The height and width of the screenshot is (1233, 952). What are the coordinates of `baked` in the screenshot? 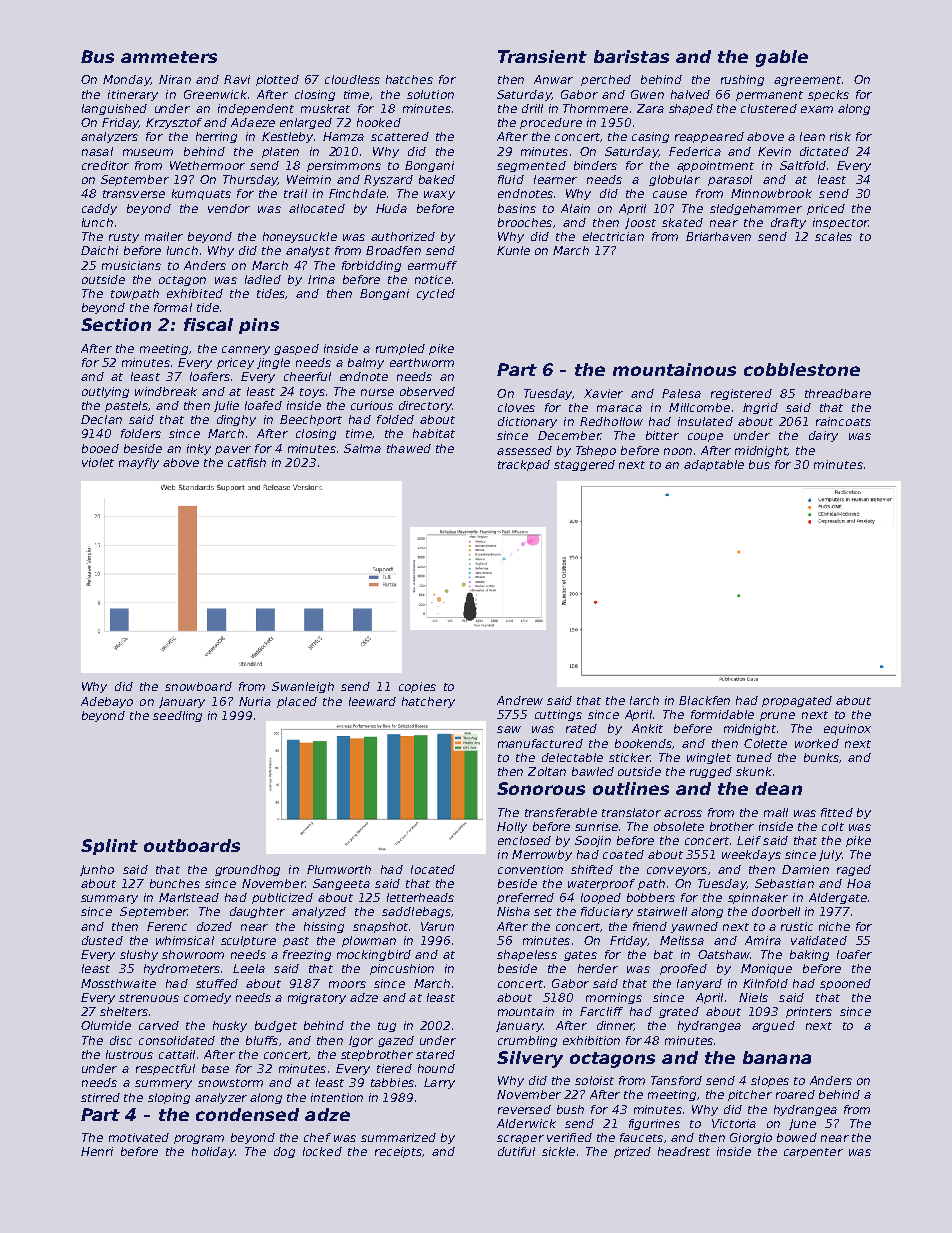 It's located at (437, 179).
